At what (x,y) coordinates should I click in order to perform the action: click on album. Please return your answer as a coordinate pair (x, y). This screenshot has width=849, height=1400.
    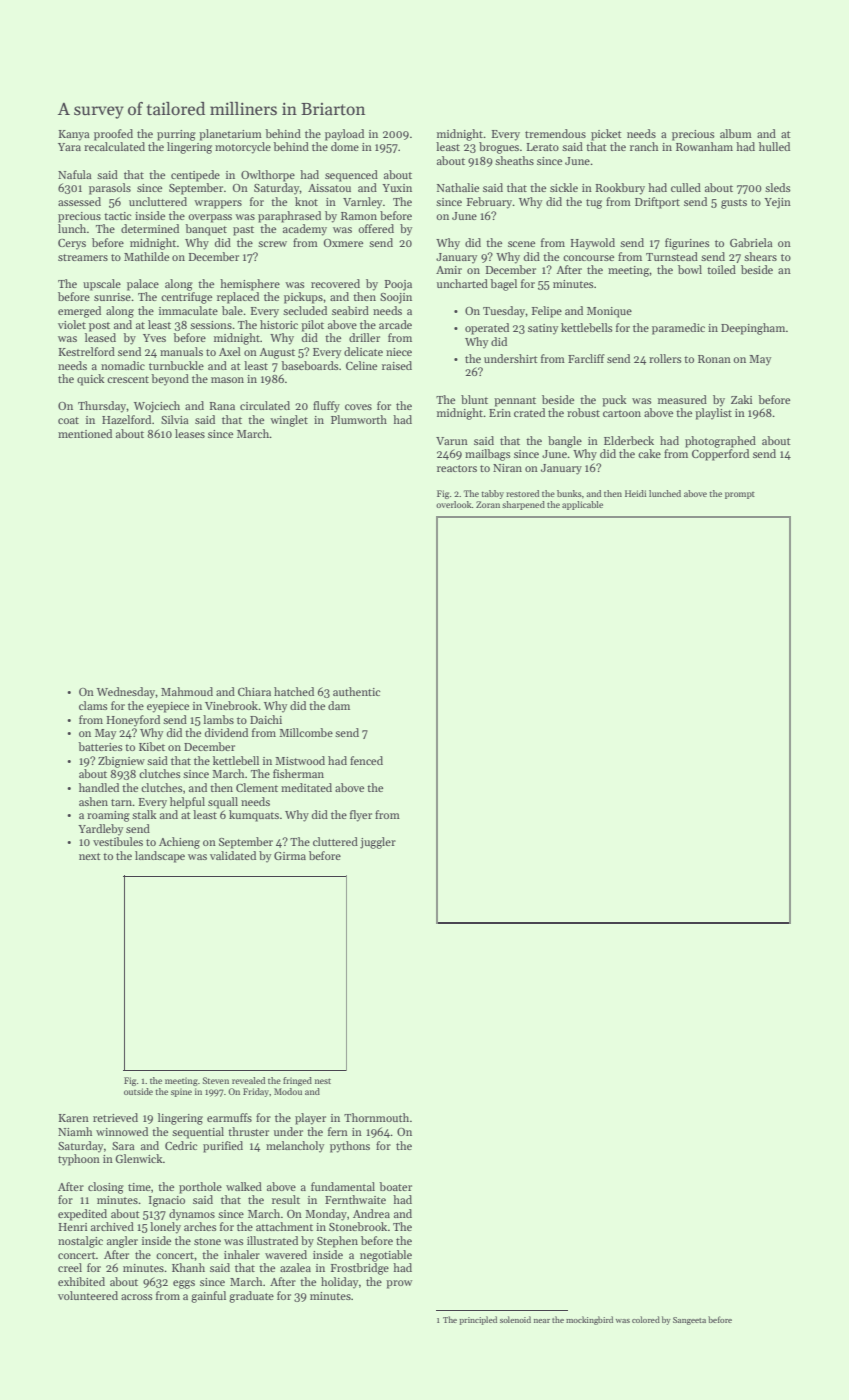
    Looking at the image, I should click on (736, 133).
